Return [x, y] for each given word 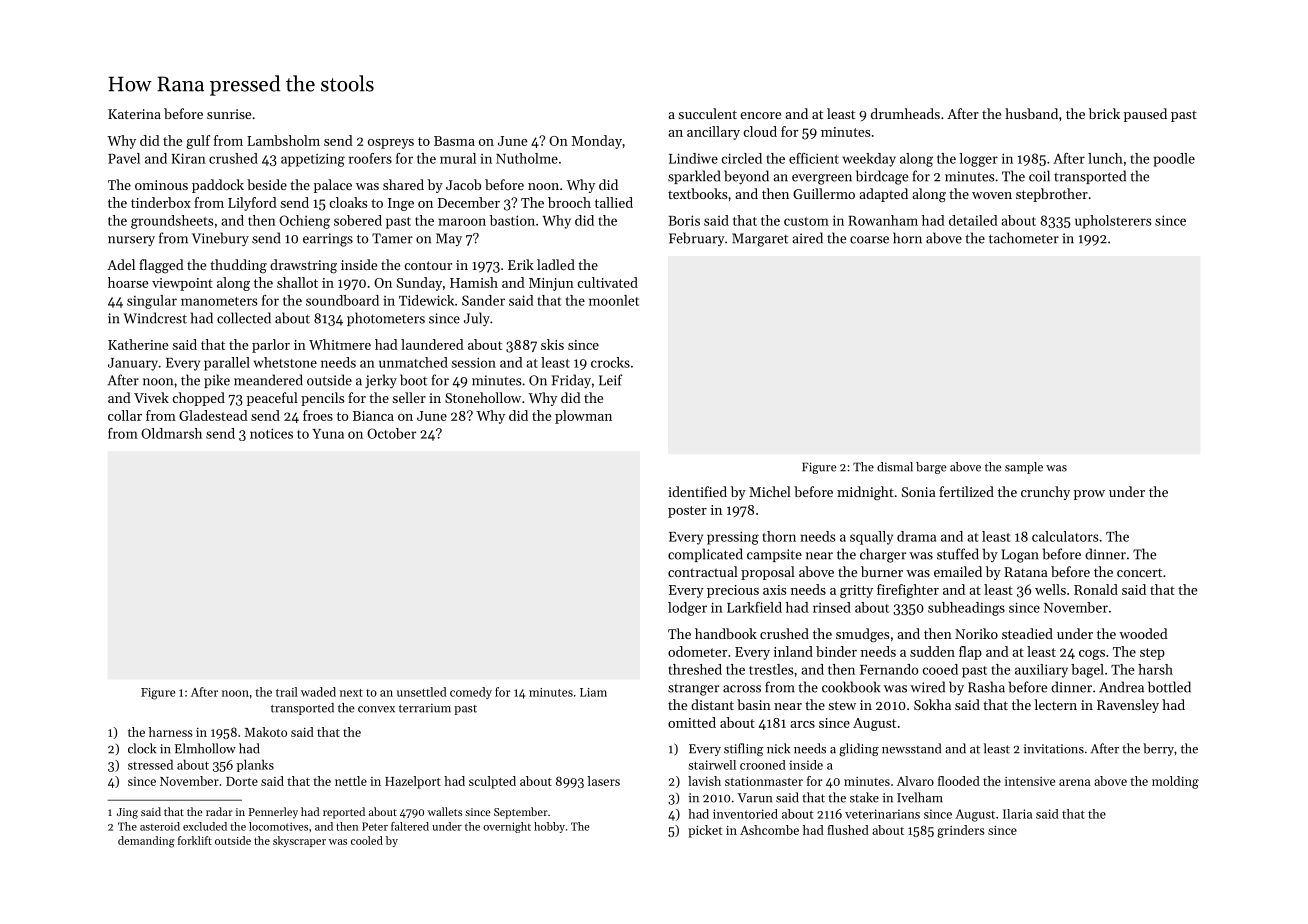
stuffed [958, 554]
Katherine [138, 344]
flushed [848, 830]
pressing [733, 538]
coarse [869, 240]
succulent [707, 113]
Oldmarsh [171, 433]
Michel [770, 491]
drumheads [905, 113]
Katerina [134, 114]
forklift [195, 840]
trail [287, 692]
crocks [610, 362]
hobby [549, 827]
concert [1139, 572]
